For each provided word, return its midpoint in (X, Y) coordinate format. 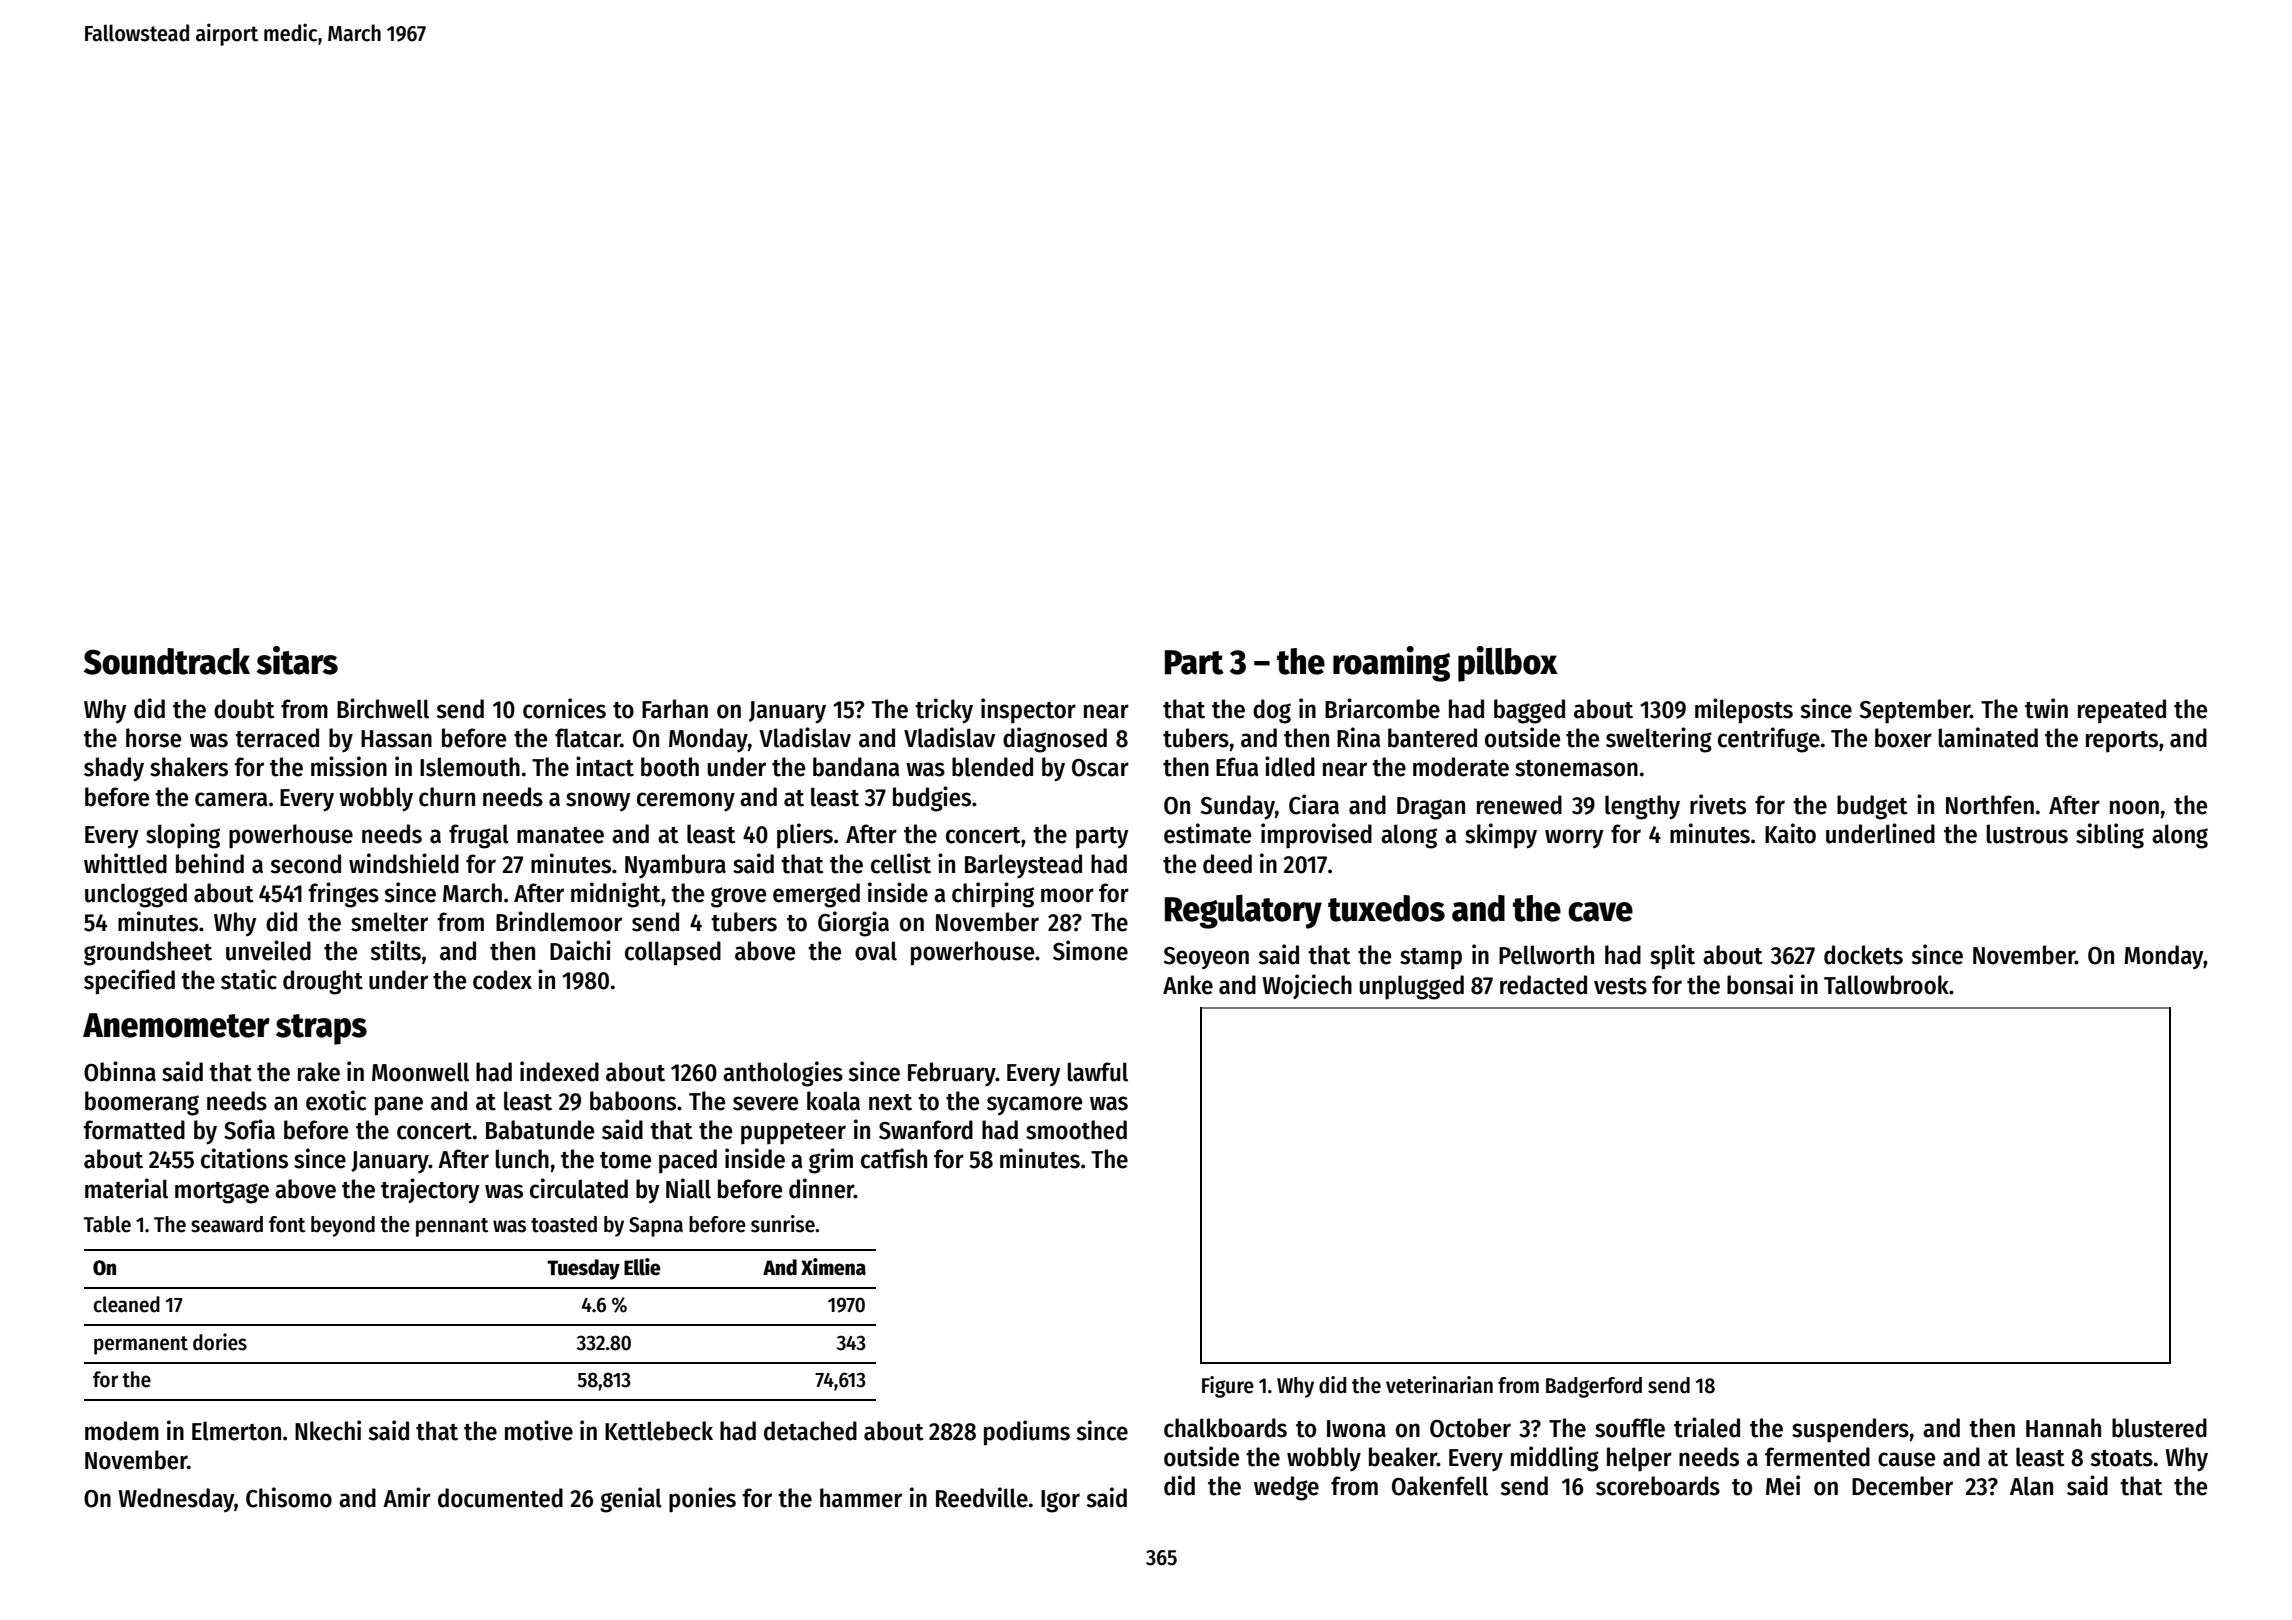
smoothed (1076, 1130)
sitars (297, 660)
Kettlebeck (659, 1431)
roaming (1391, 664)
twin (2046, 708)
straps (321, 1029)
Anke (1188, 985)
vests (1620, 986)
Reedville (982, 1497)
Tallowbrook (1886, 985)
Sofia (249, 1129)
